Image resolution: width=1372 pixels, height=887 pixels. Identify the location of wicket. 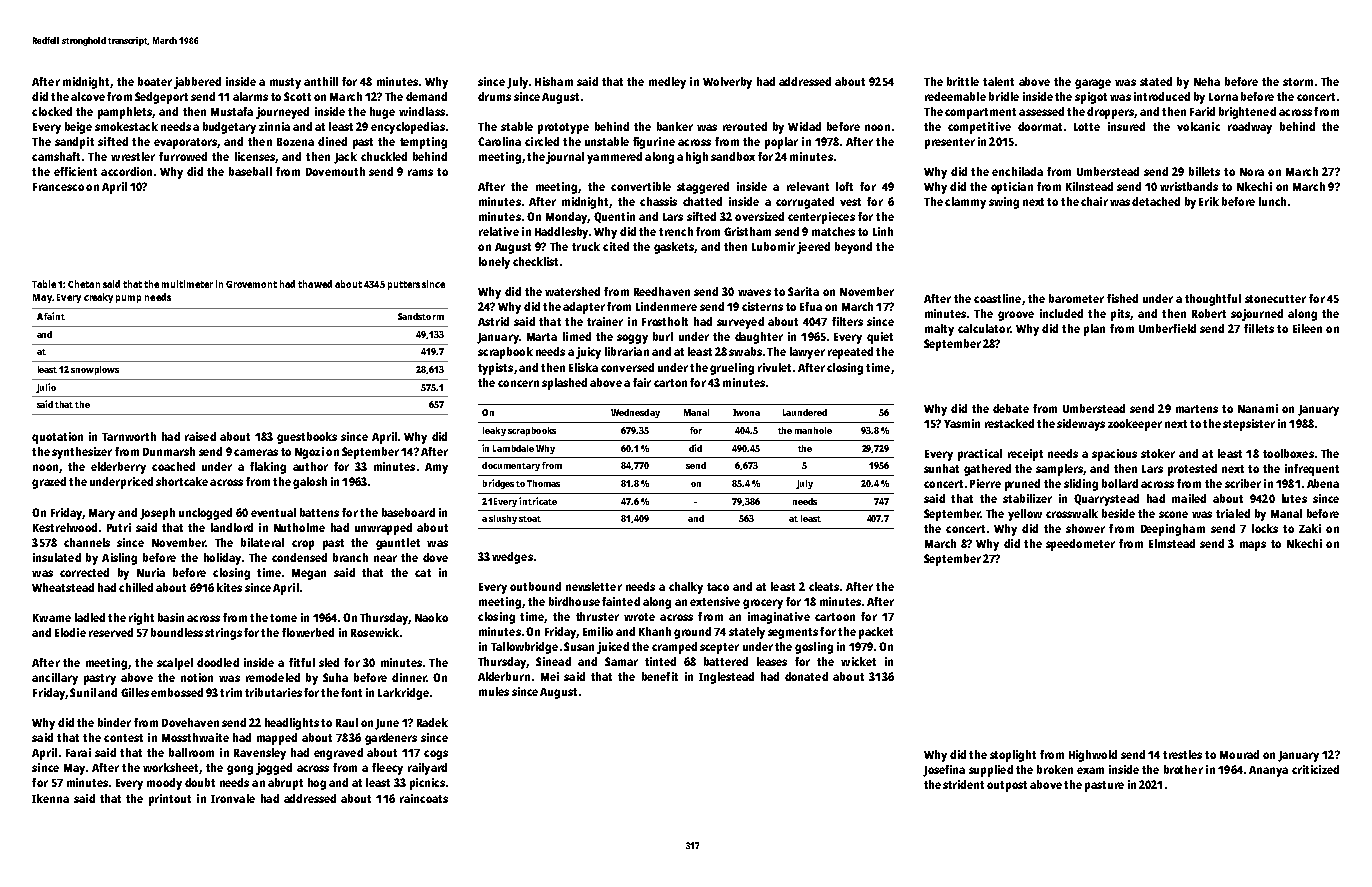
(858, 661).
